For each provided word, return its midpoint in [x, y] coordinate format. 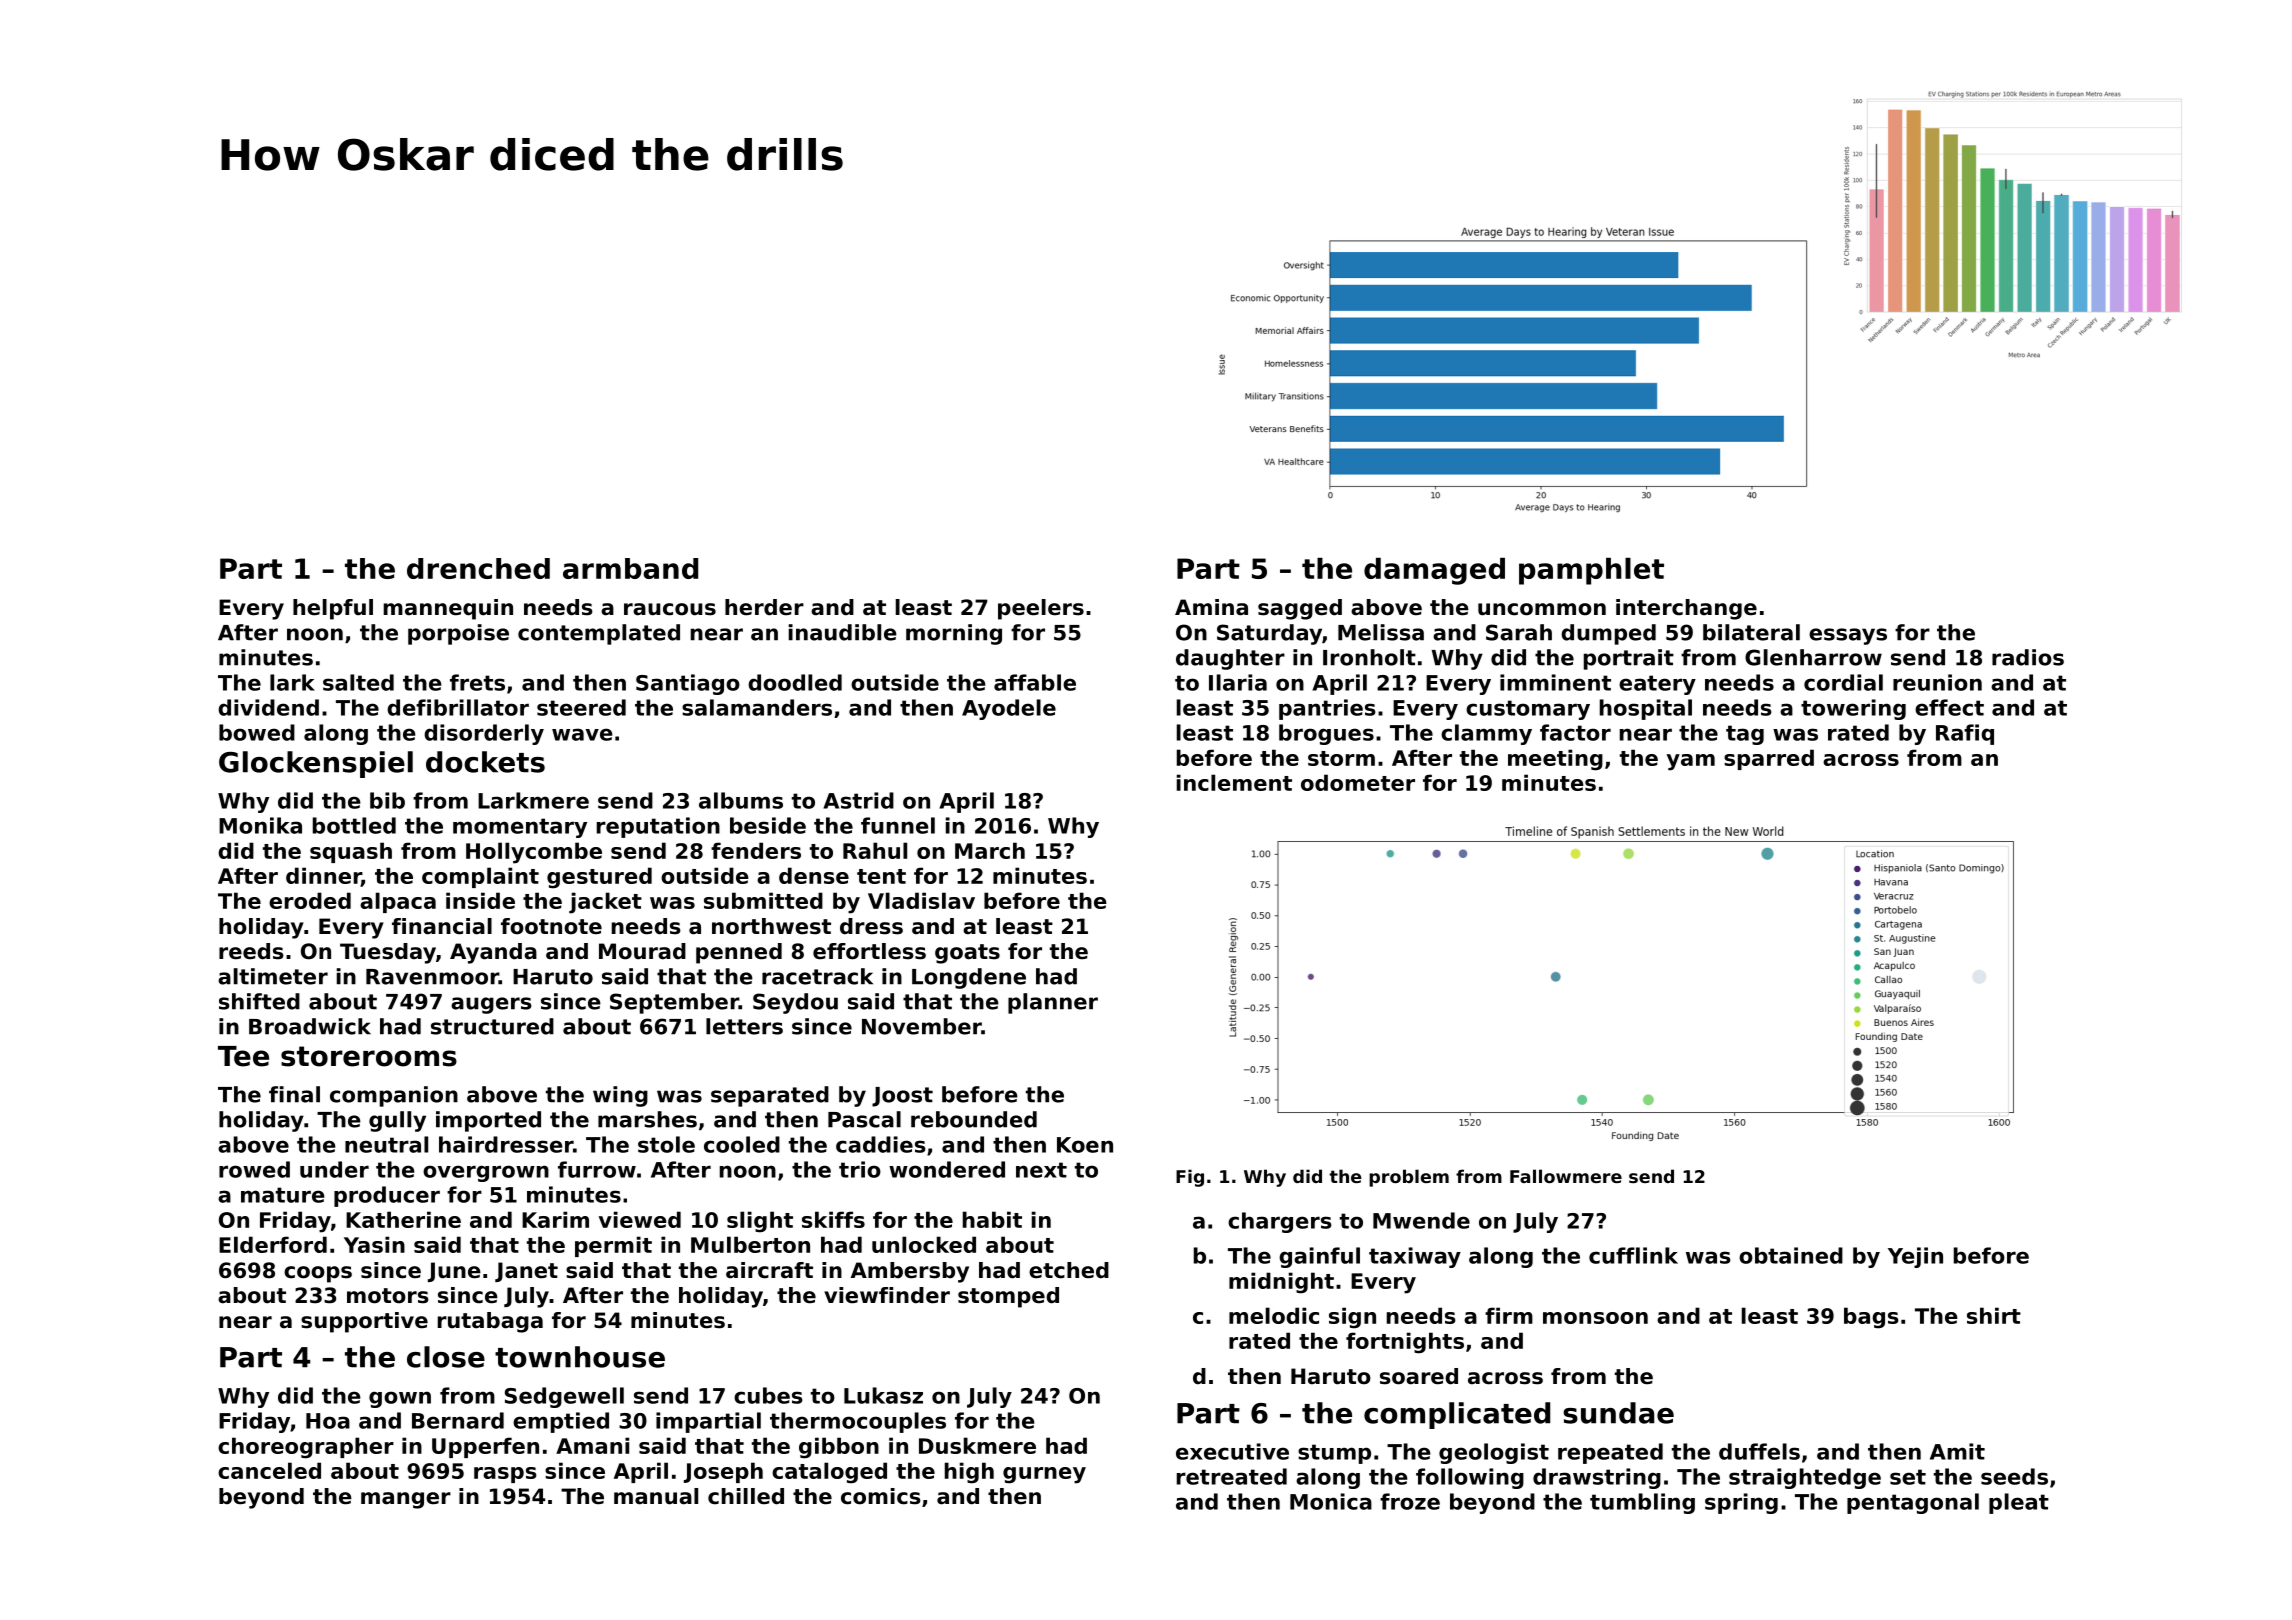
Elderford [273, 1244]
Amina [1211, 607]
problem [1409, 1178]
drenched [478, 568]
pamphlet [1591, 571]
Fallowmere [1566, 1176]
